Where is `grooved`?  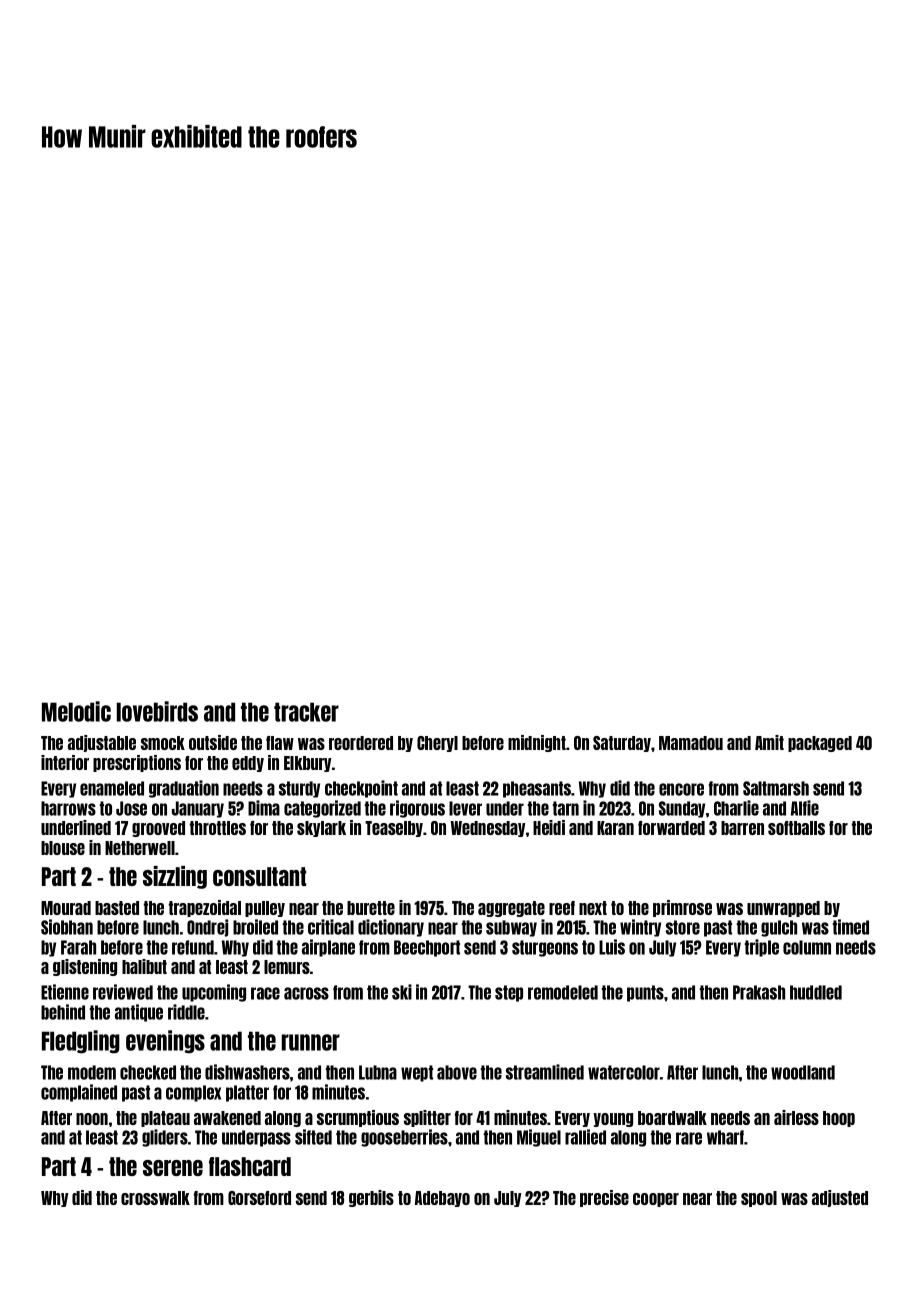
grooved is located at coordinates (158, 829).
